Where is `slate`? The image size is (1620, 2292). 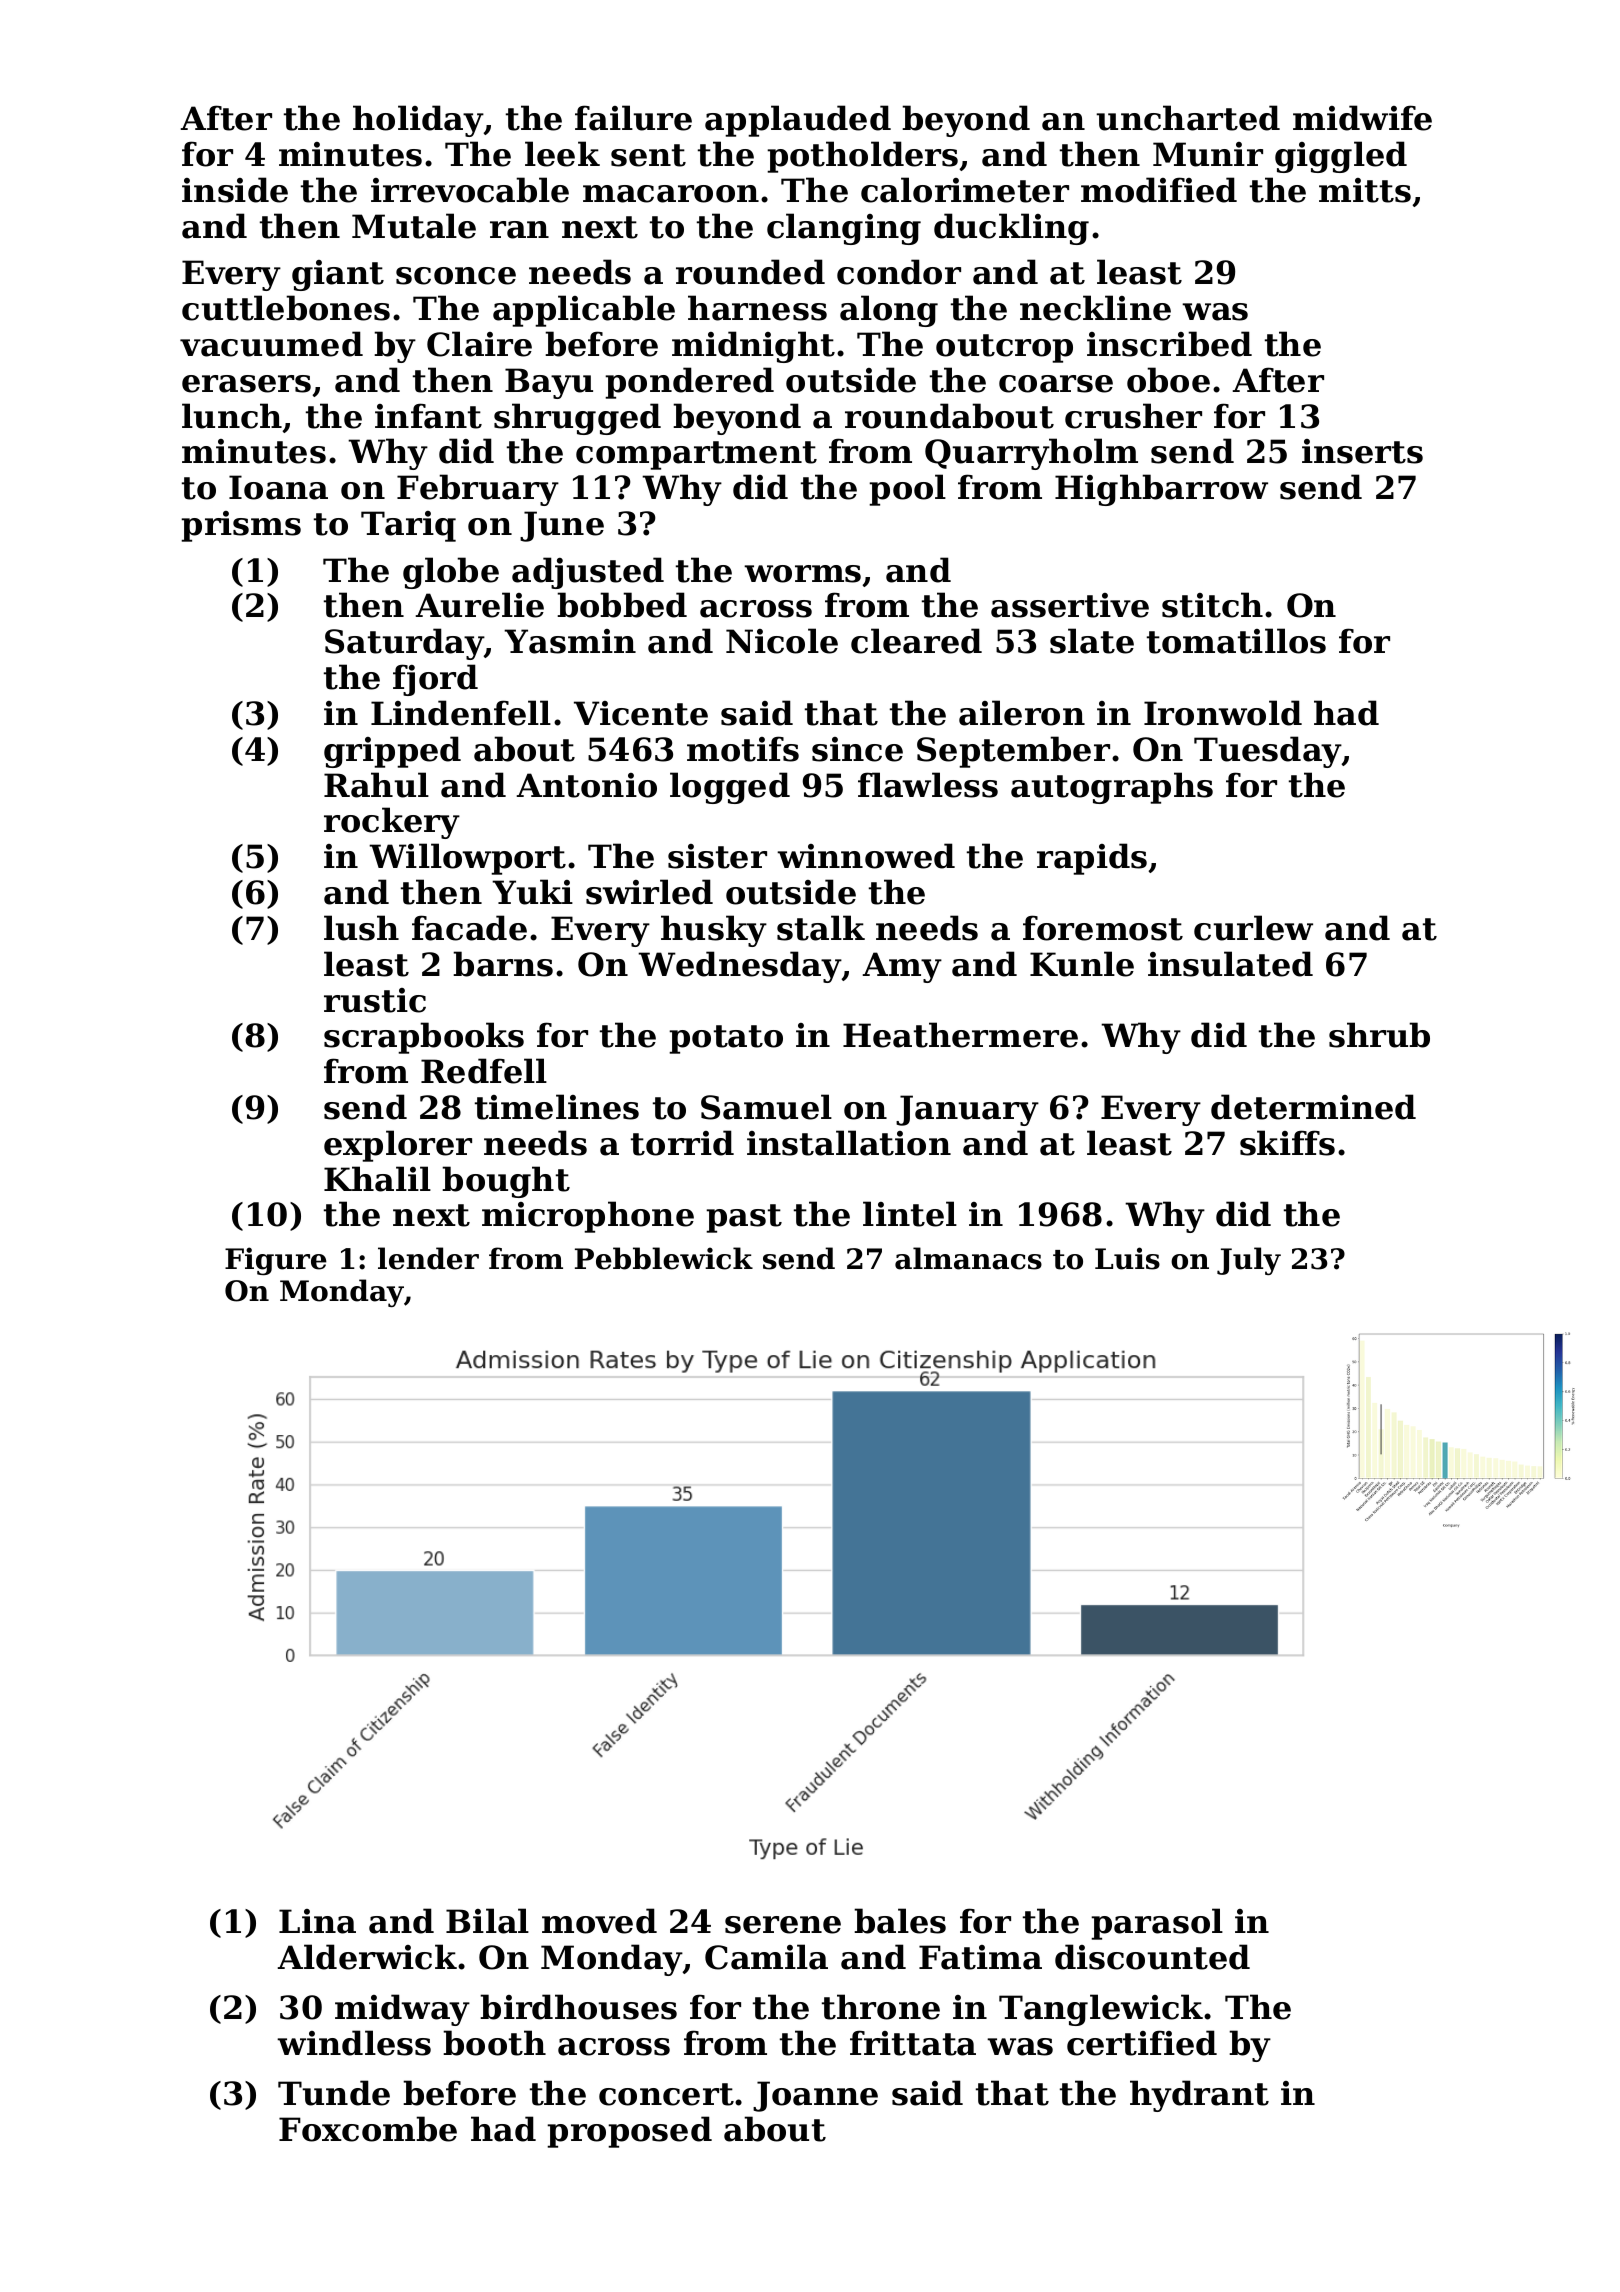
slate is located at coordinates (1092, 641).
